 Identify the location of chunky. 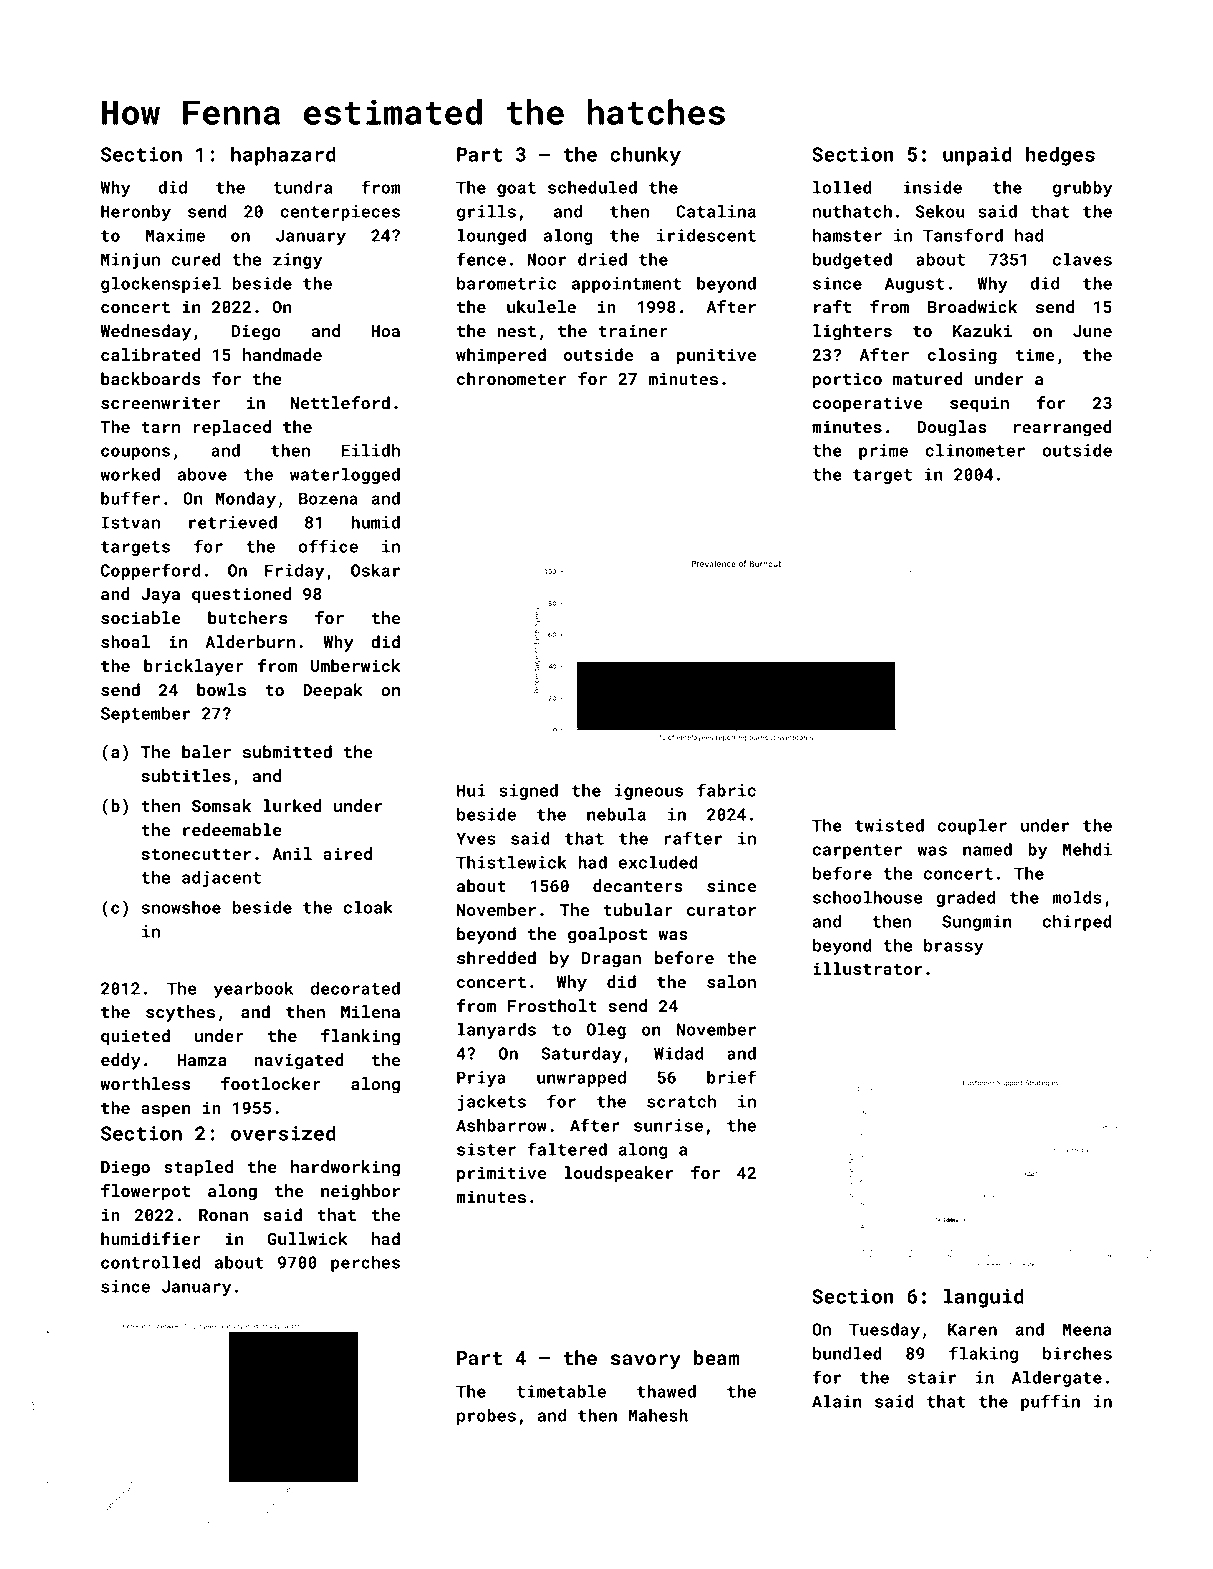
(645, 156).
